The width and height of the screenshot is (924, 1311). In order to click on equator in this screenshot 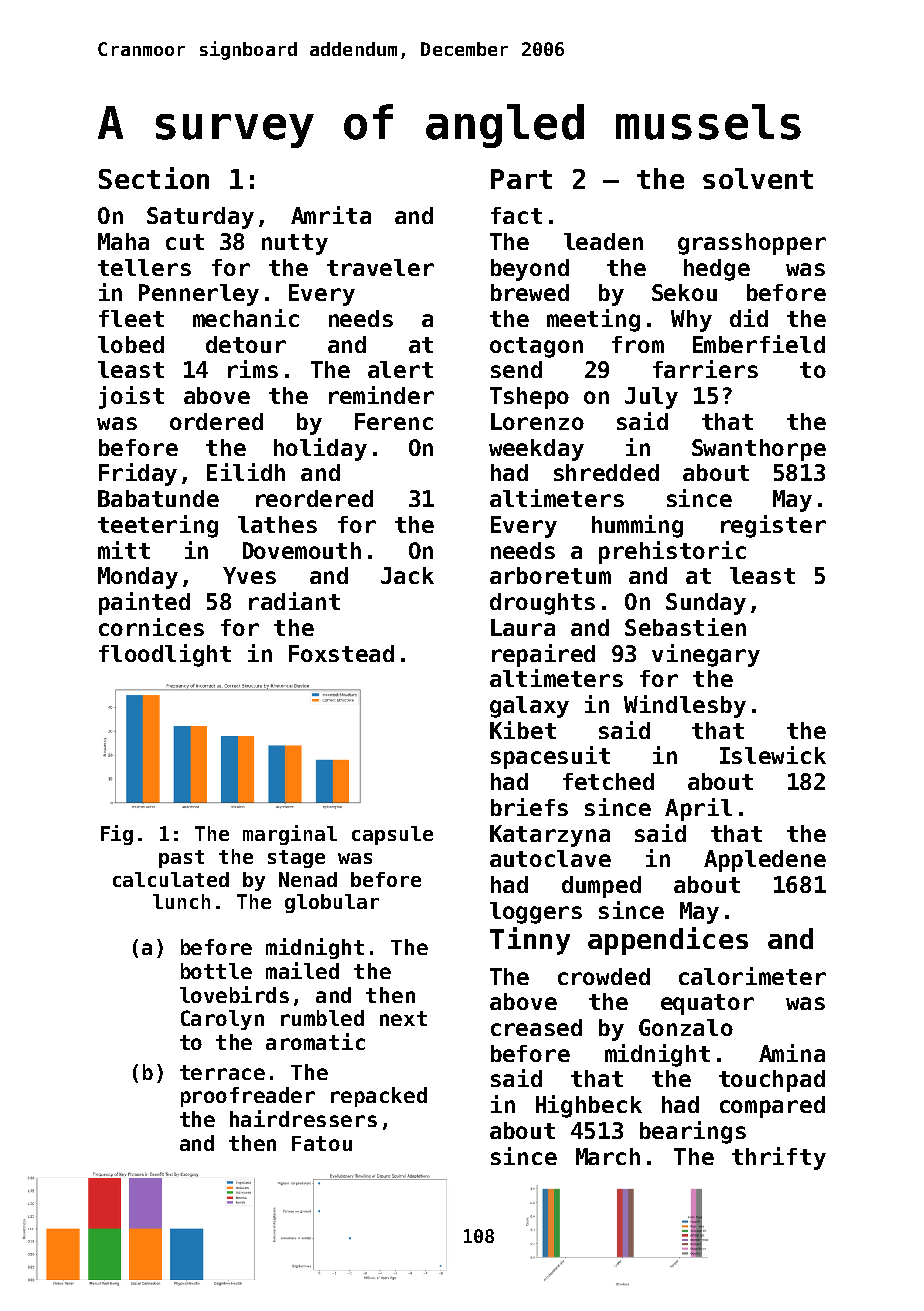, I will do `click(707, 1004)`.
